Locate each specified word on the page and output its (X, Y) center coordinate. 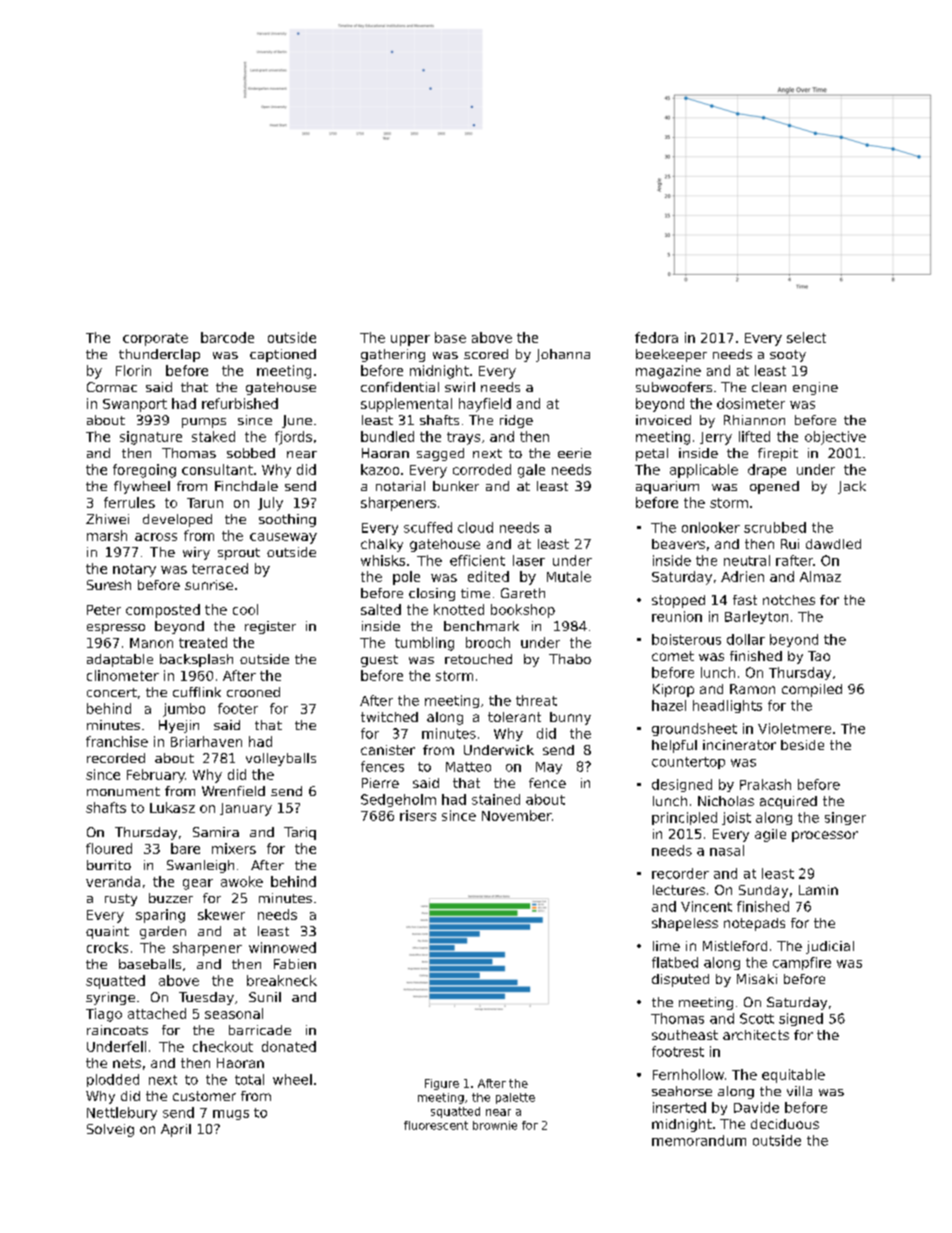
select (806, 337)
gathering (393, 355)
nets (127, 1063)
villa (799, 1091)
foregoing (144, 471)
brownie (495, 1125)
